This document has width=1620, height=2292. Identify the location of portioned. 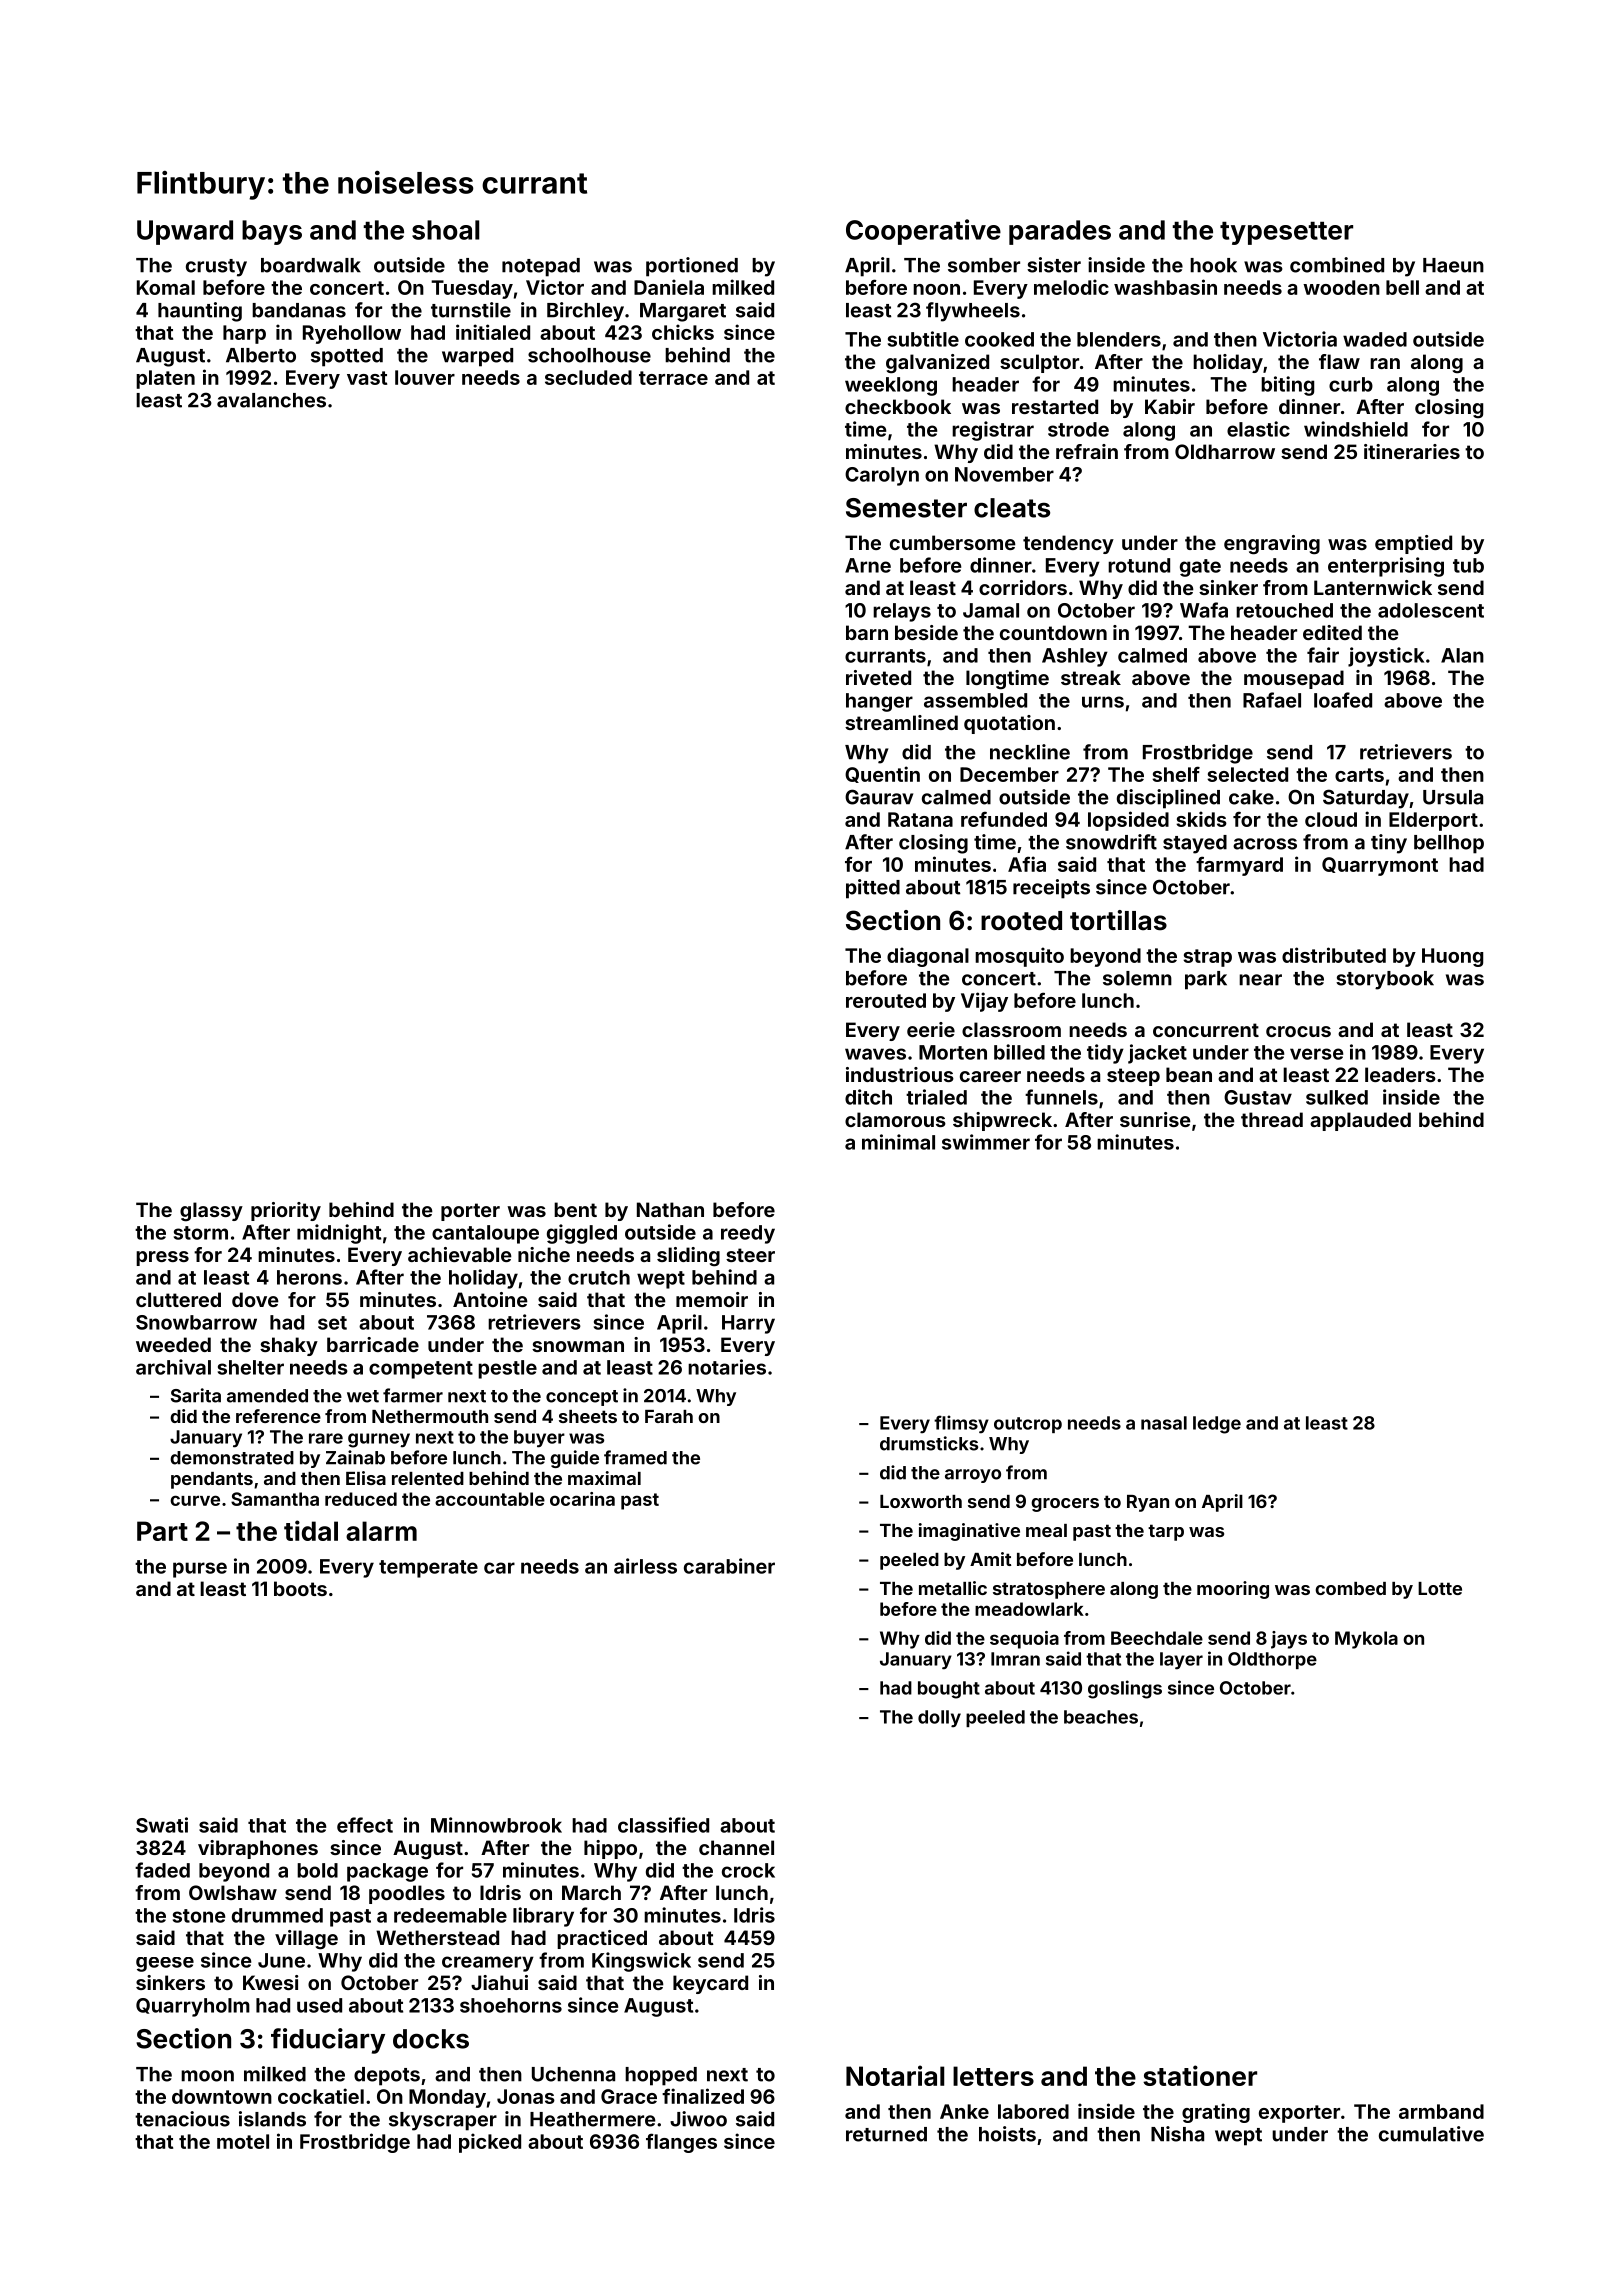
(692, 267).
